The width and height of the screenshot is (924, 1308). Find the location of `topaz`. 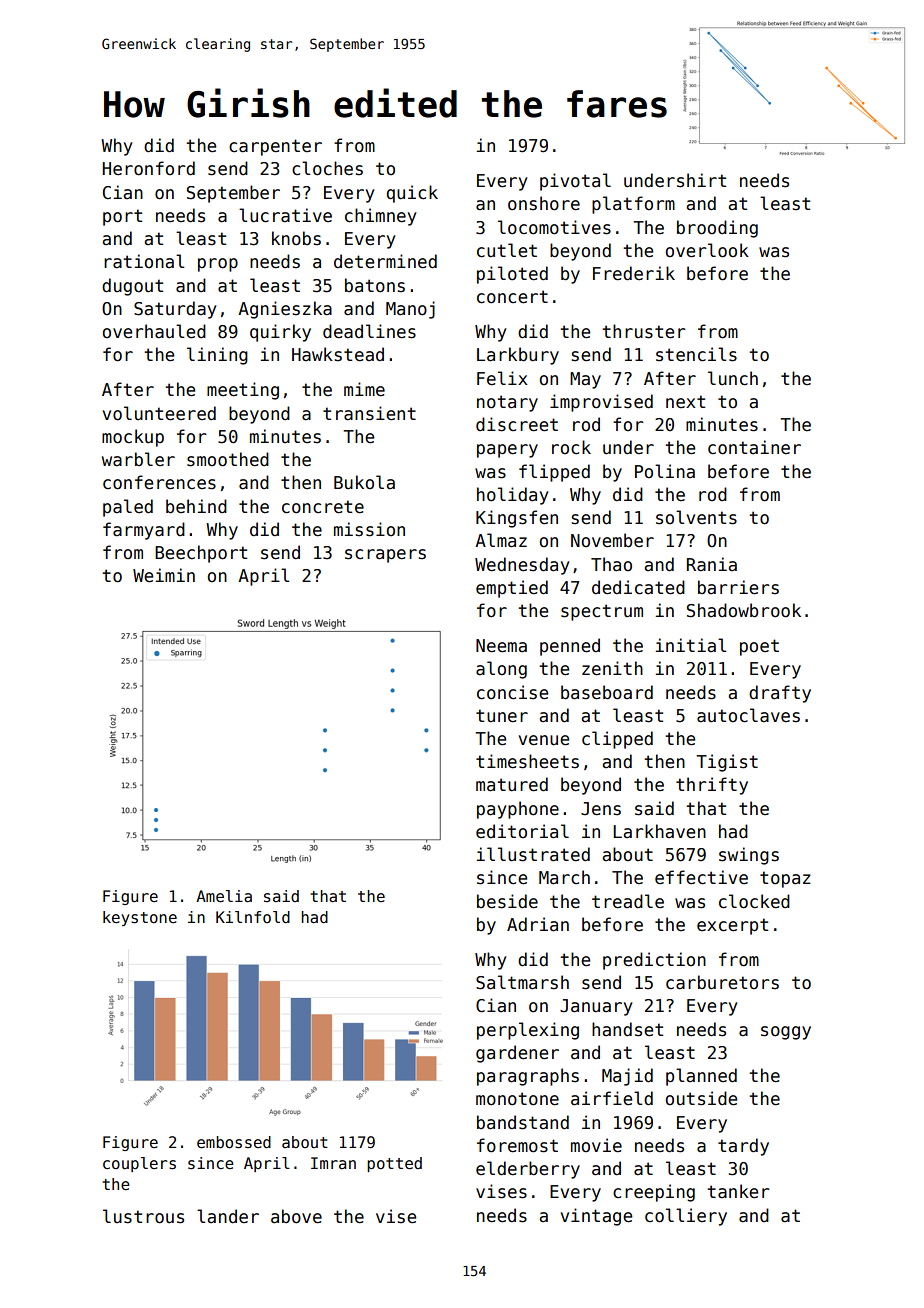

topaz is located at coordinates (785, 879).
